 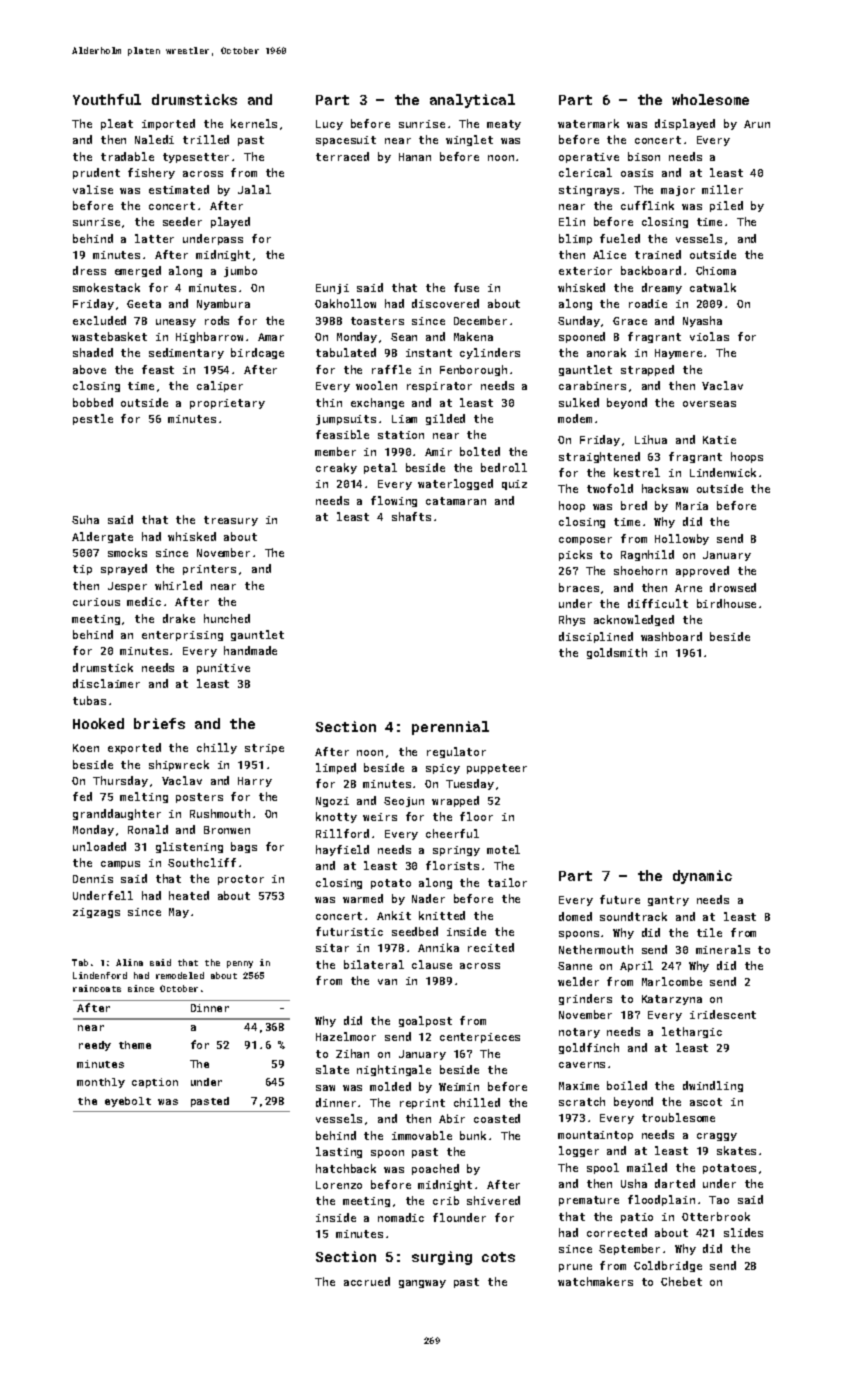 I want to click on latter, so click(x=154, y=238).
